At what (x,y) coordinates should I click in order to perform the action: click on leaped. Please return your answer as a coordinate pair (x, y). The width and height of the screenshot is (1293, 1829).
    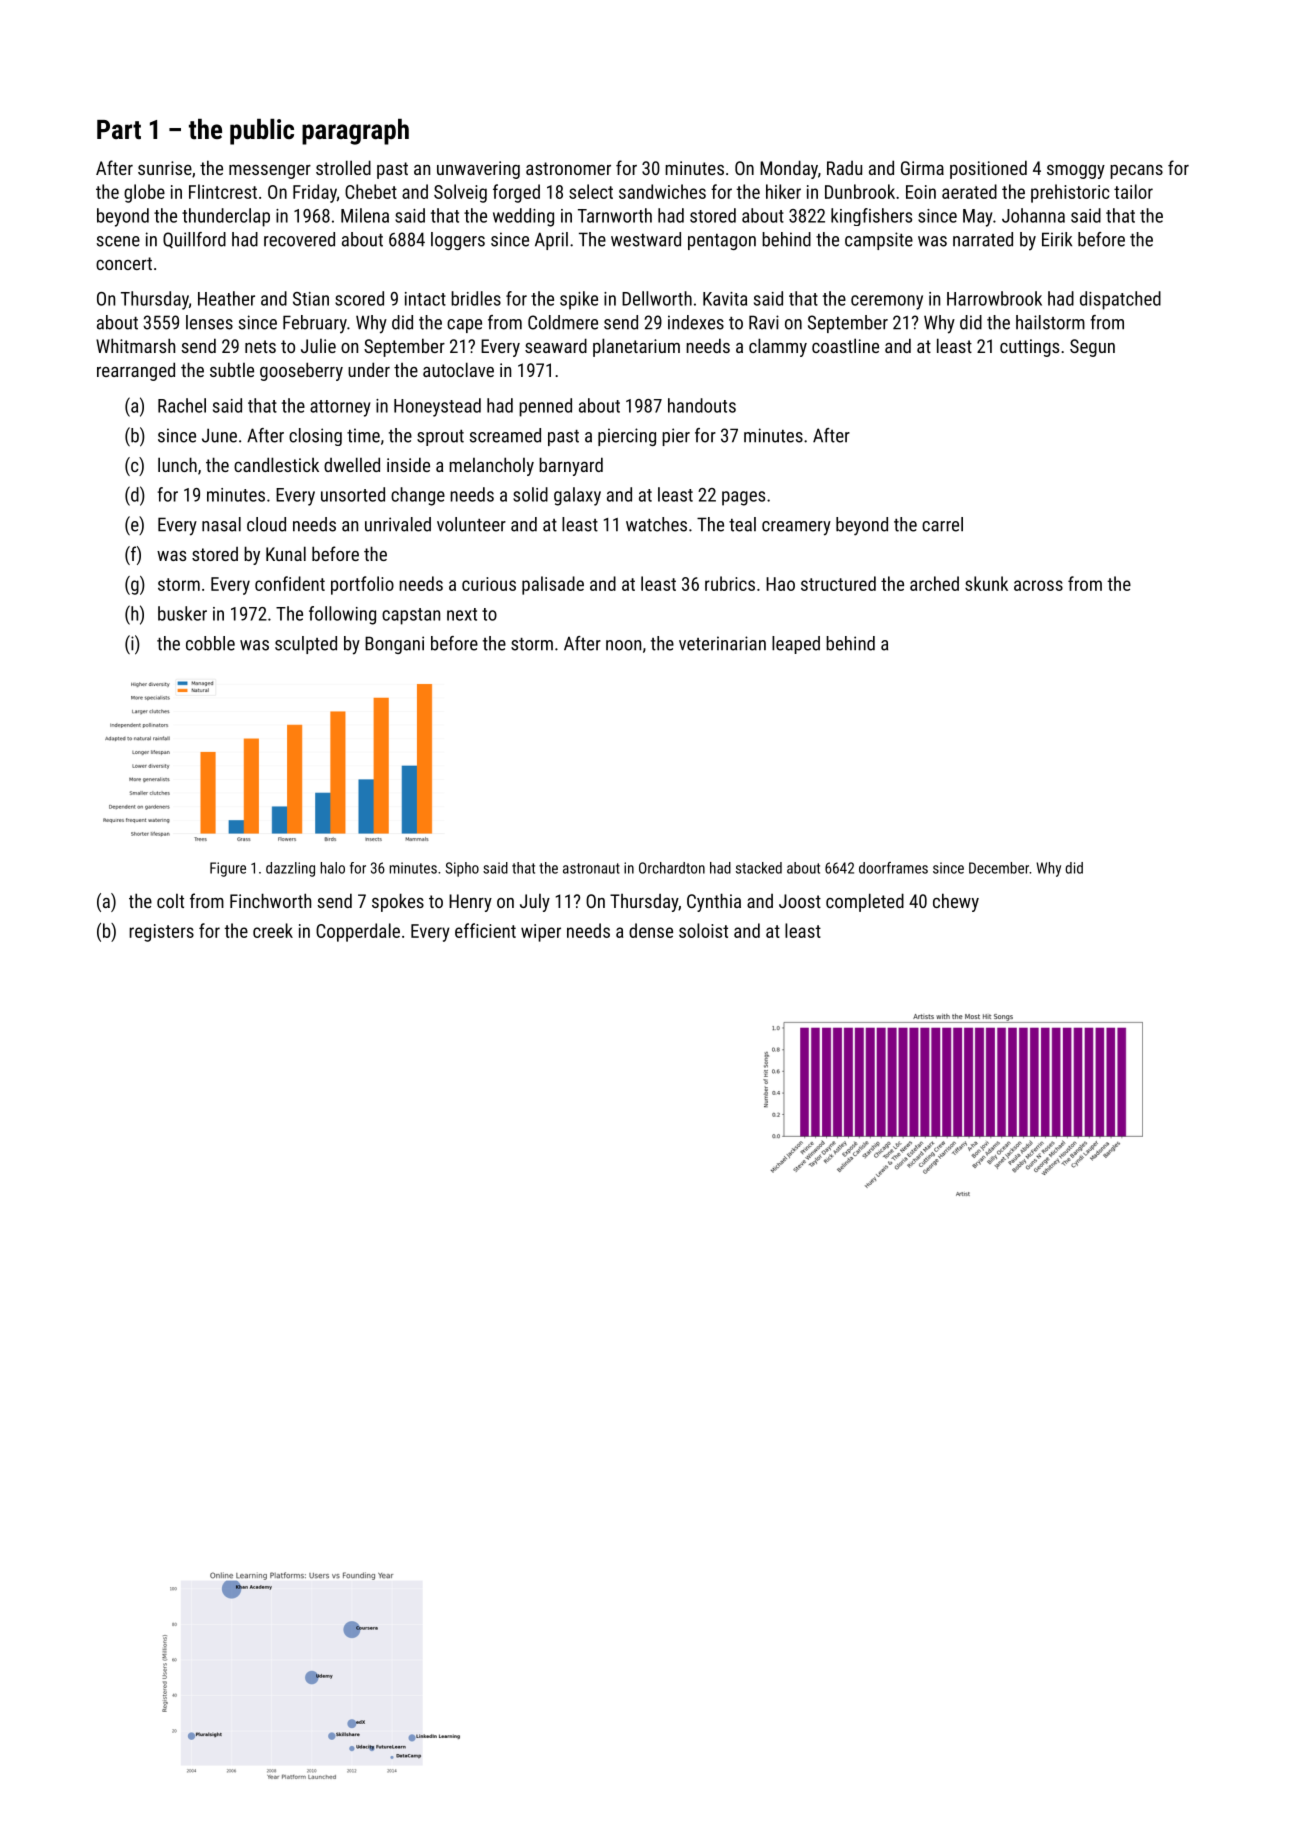
    Looking at the image, I should click on (796, 645).
